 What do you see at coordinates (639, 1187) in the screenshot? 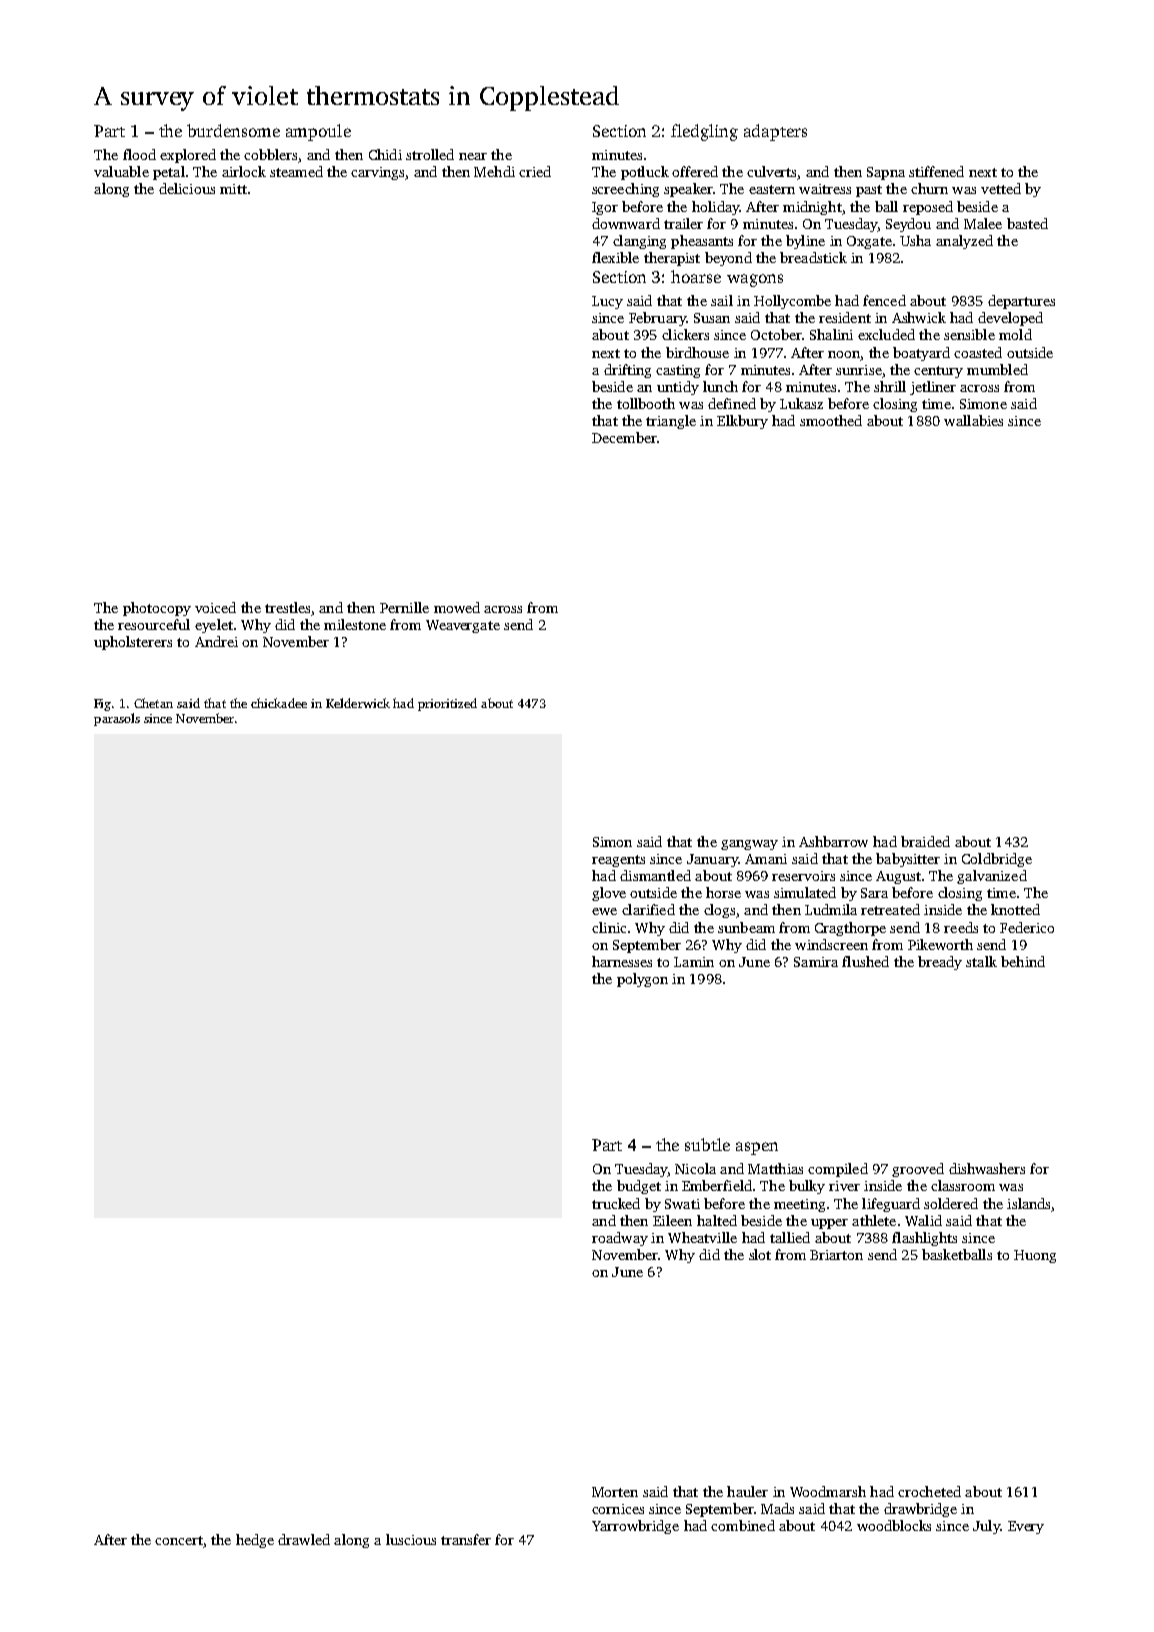
I see `budget` at bounding box center [639, 1187].
